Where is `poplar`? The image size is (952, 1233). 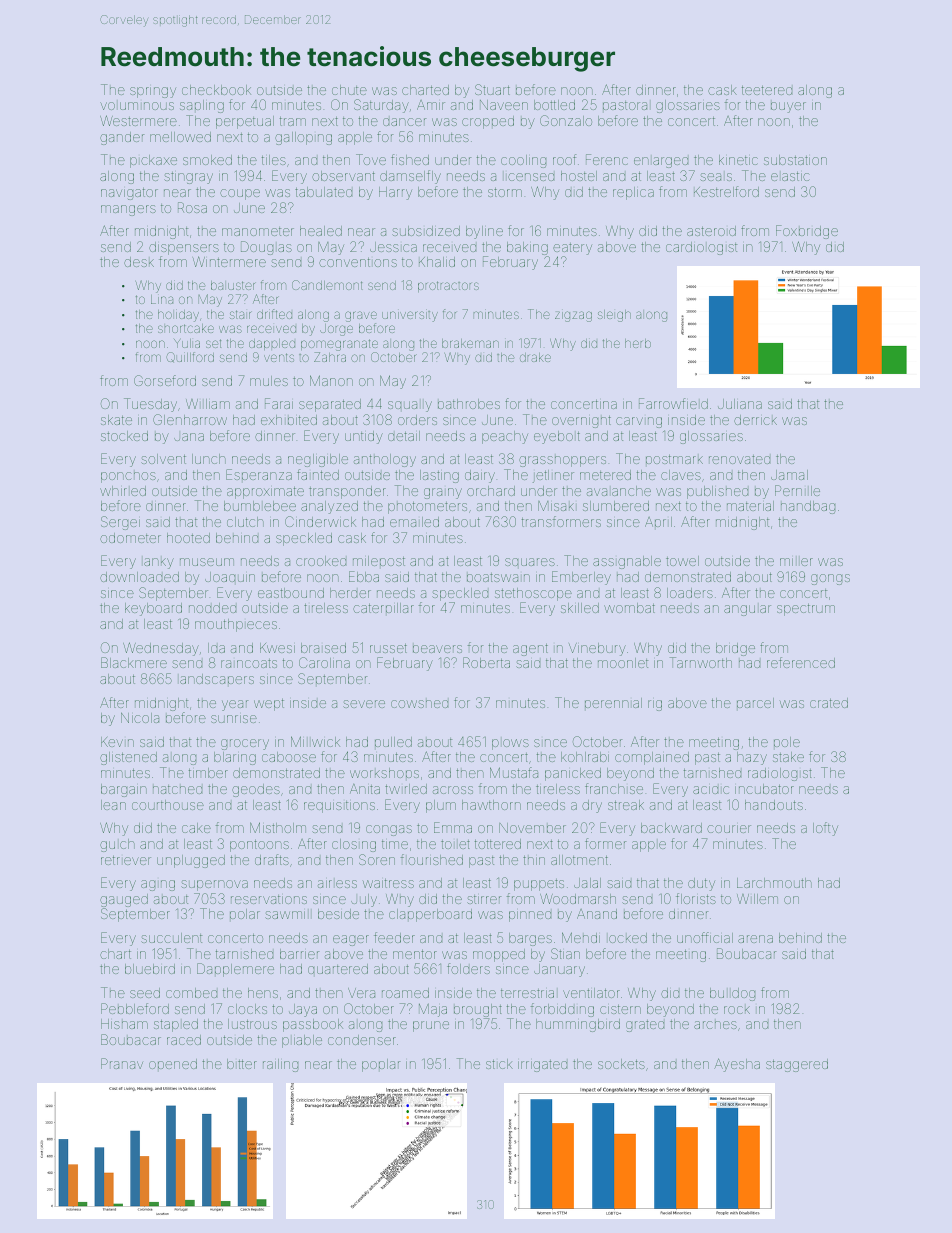
poplar is located at coordinates (381, 1065).
